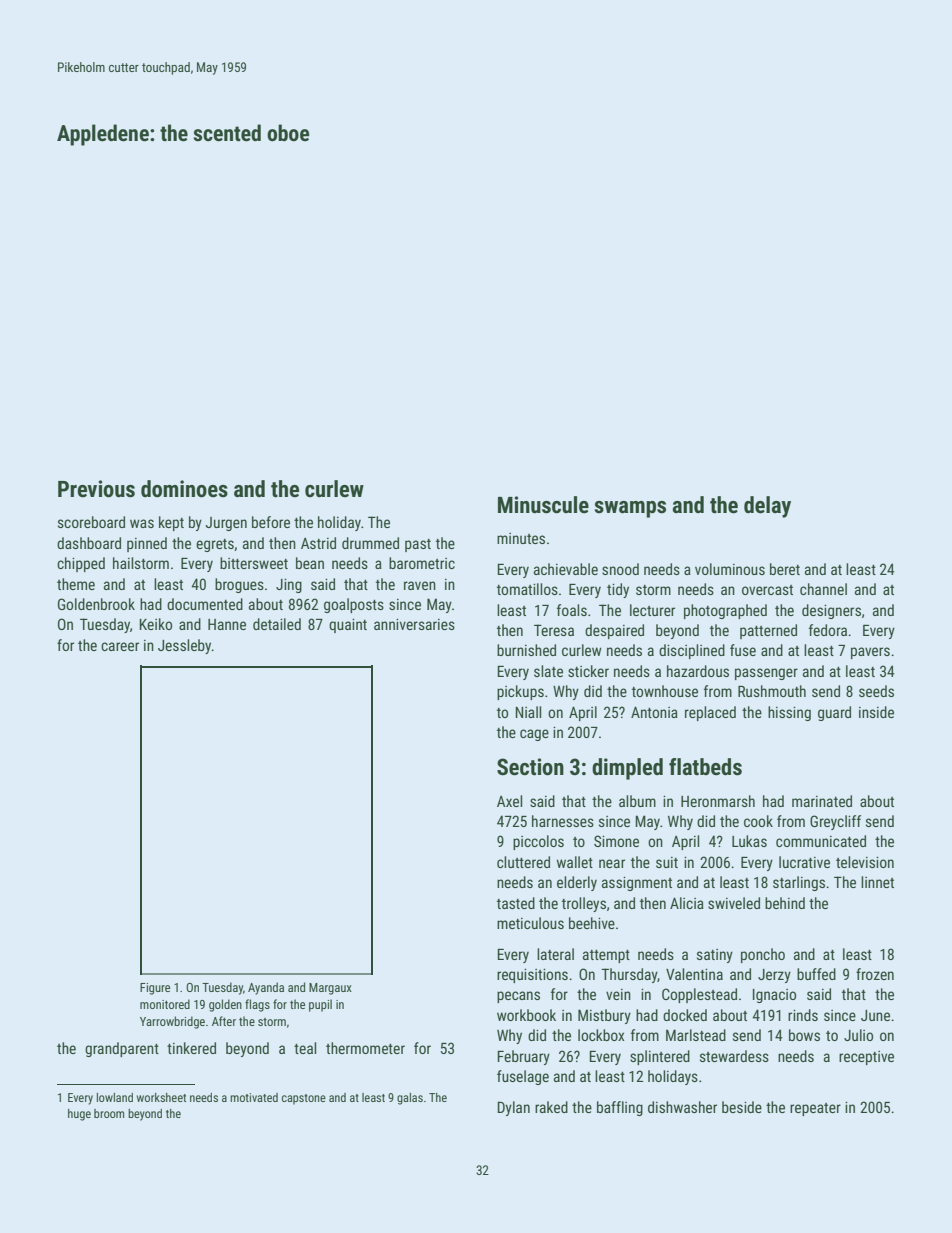  Describe the element at coordinates (877, 882) in the screenshot. I see `linnet` at that location.
